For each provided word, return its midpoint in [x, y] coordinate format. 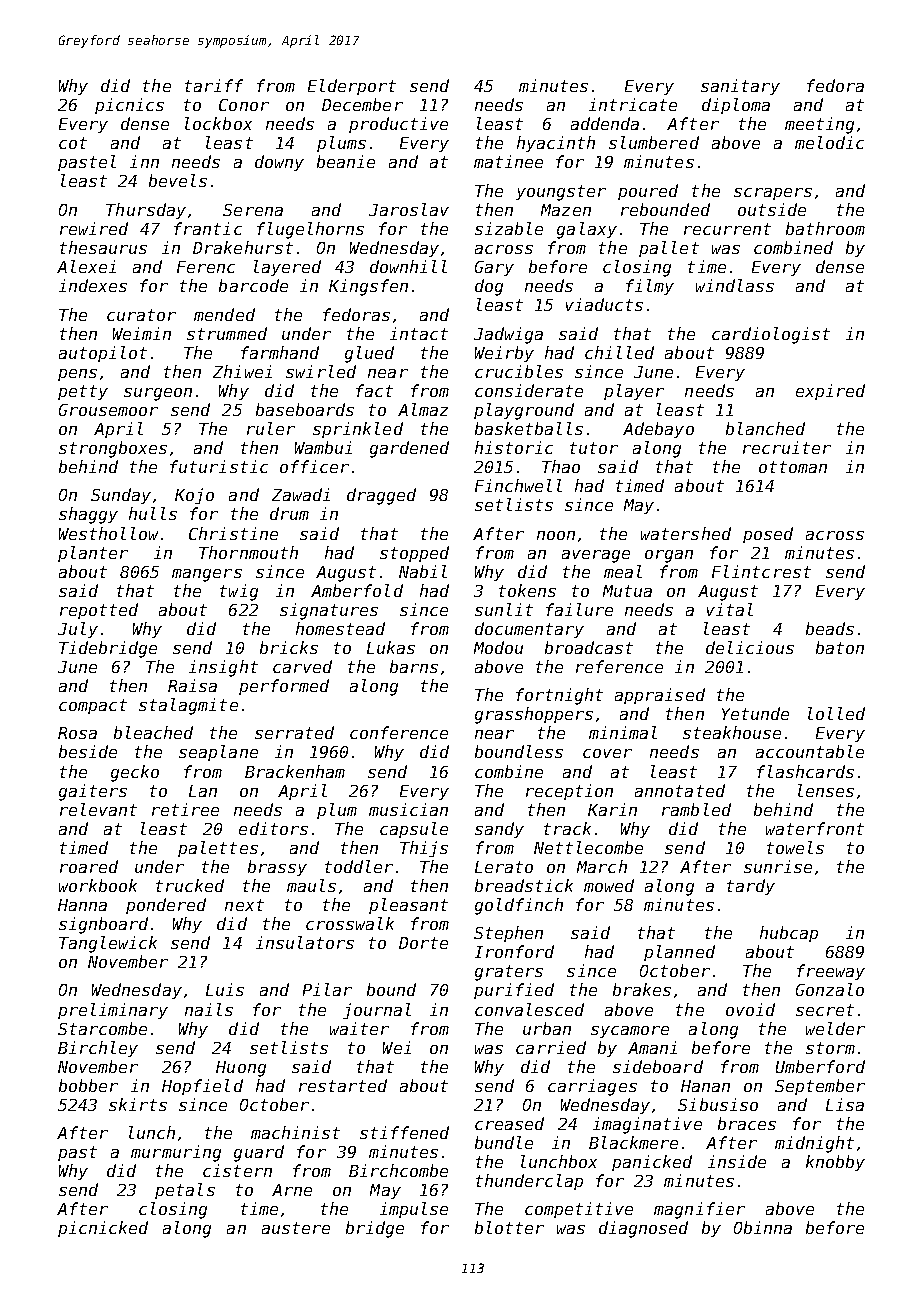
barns [414, 666]
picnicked [103, 1229]
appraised [660, 696]
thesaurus [103, 247]
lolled [836, 713]
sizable [509, 228]
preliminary [113, 1011]
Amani [652, 1047]
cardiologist [771, 335]
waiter [359, 1028]
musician [408, 809]
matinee [508, 161]
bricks [289, 647]
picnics [129, 106]
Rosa [77, 733]
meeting [819, 125]
